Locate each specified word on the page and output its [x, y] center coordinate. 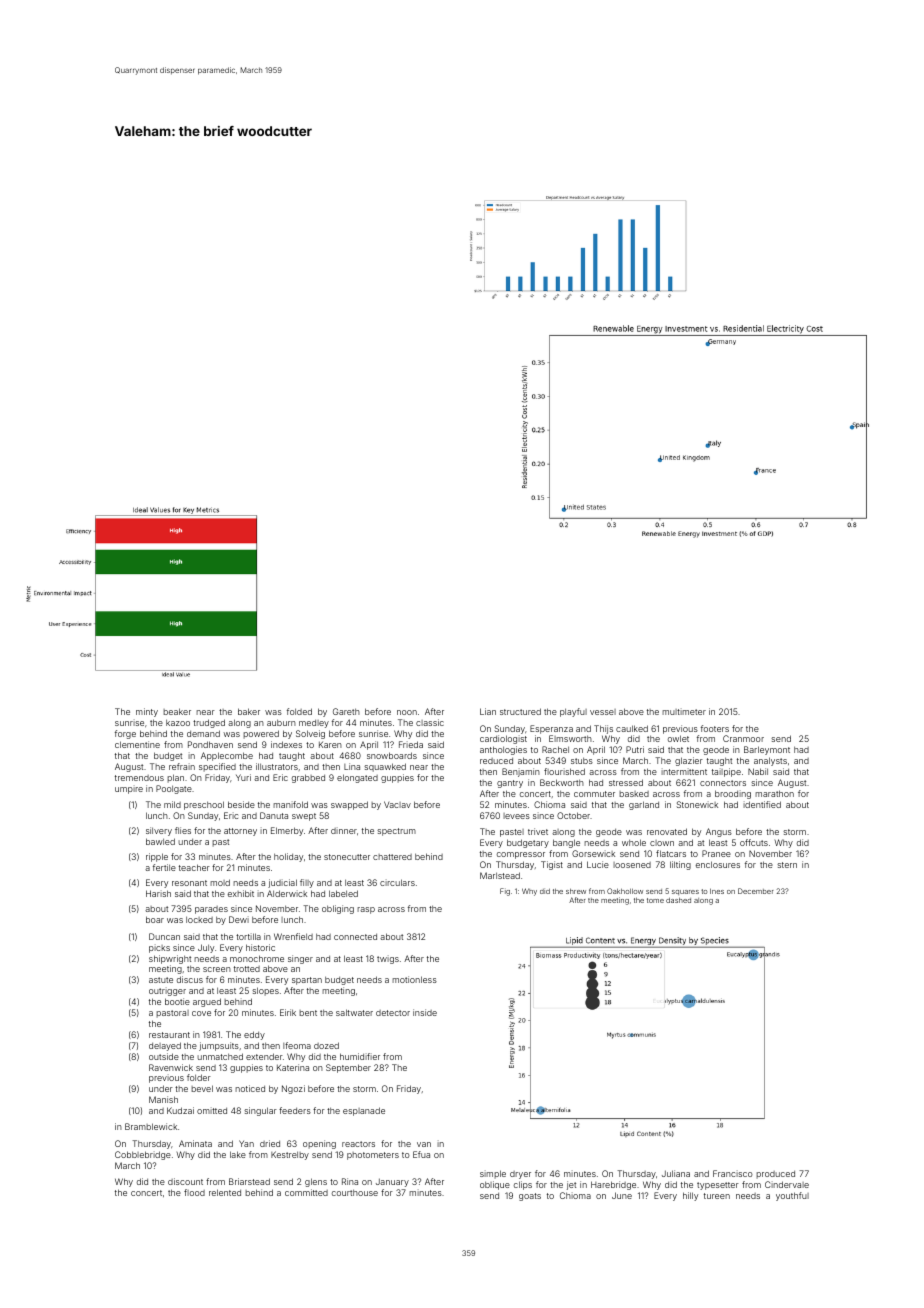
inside [425, 1012]
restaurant [169, 1035]
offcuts [754, 842]
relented [225, 1192]
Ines [717, 891]
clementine [137, 744]
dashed [678, 900]
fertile [164, 867]
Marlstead [500, 875]
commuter [594, 794]
